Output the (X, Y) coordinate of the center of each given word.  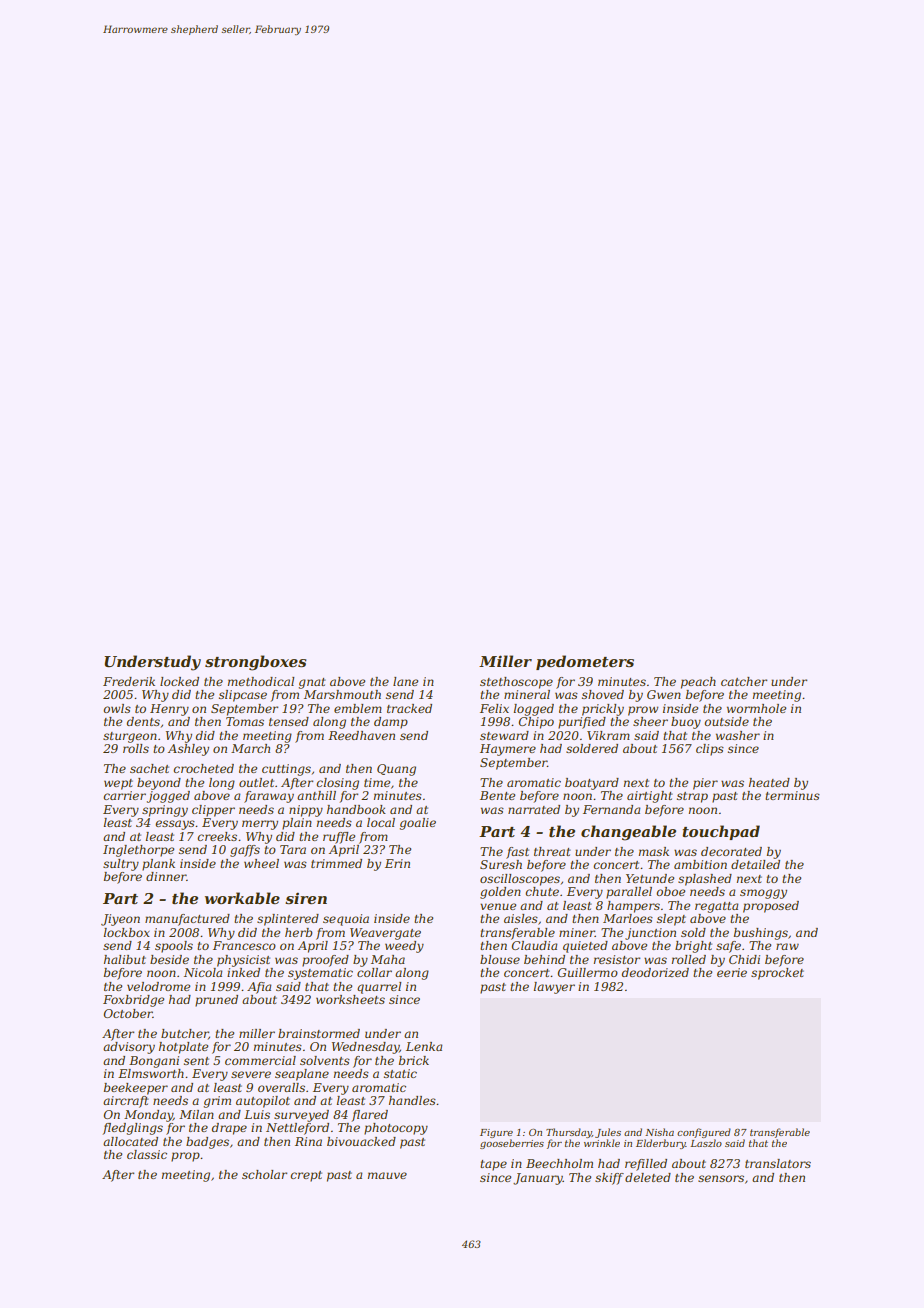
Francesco (244, 945)
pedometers (585, 662)
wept (118, 784)
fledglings (133, 1129)
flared (370, 1116)
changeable (628, 833)
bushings (761, 934)
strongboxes (255, 663)
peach (698, 683)
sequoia (346, 920)
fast (517, 853)
